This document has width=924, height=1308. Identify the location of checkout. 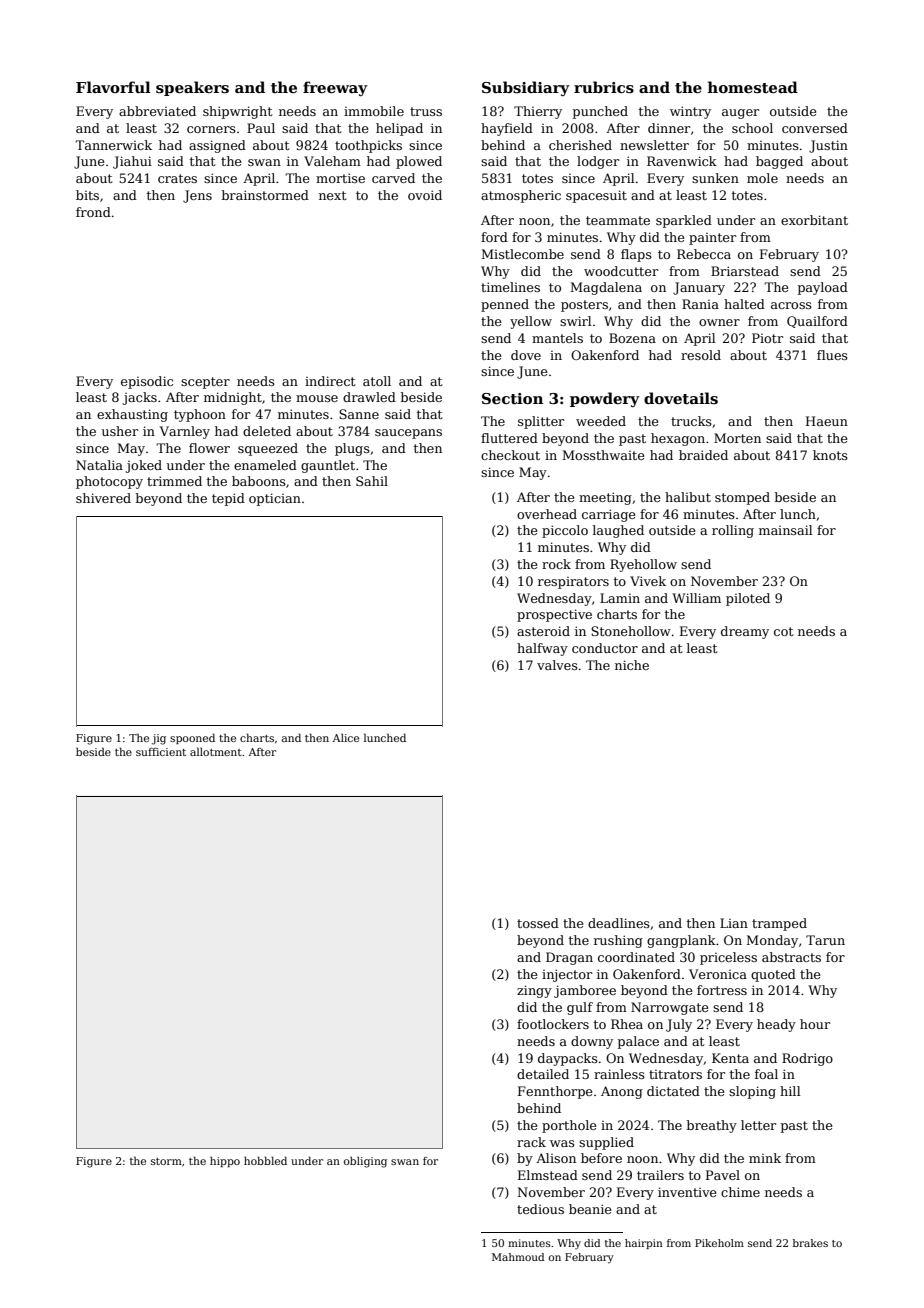
(510, 455).
